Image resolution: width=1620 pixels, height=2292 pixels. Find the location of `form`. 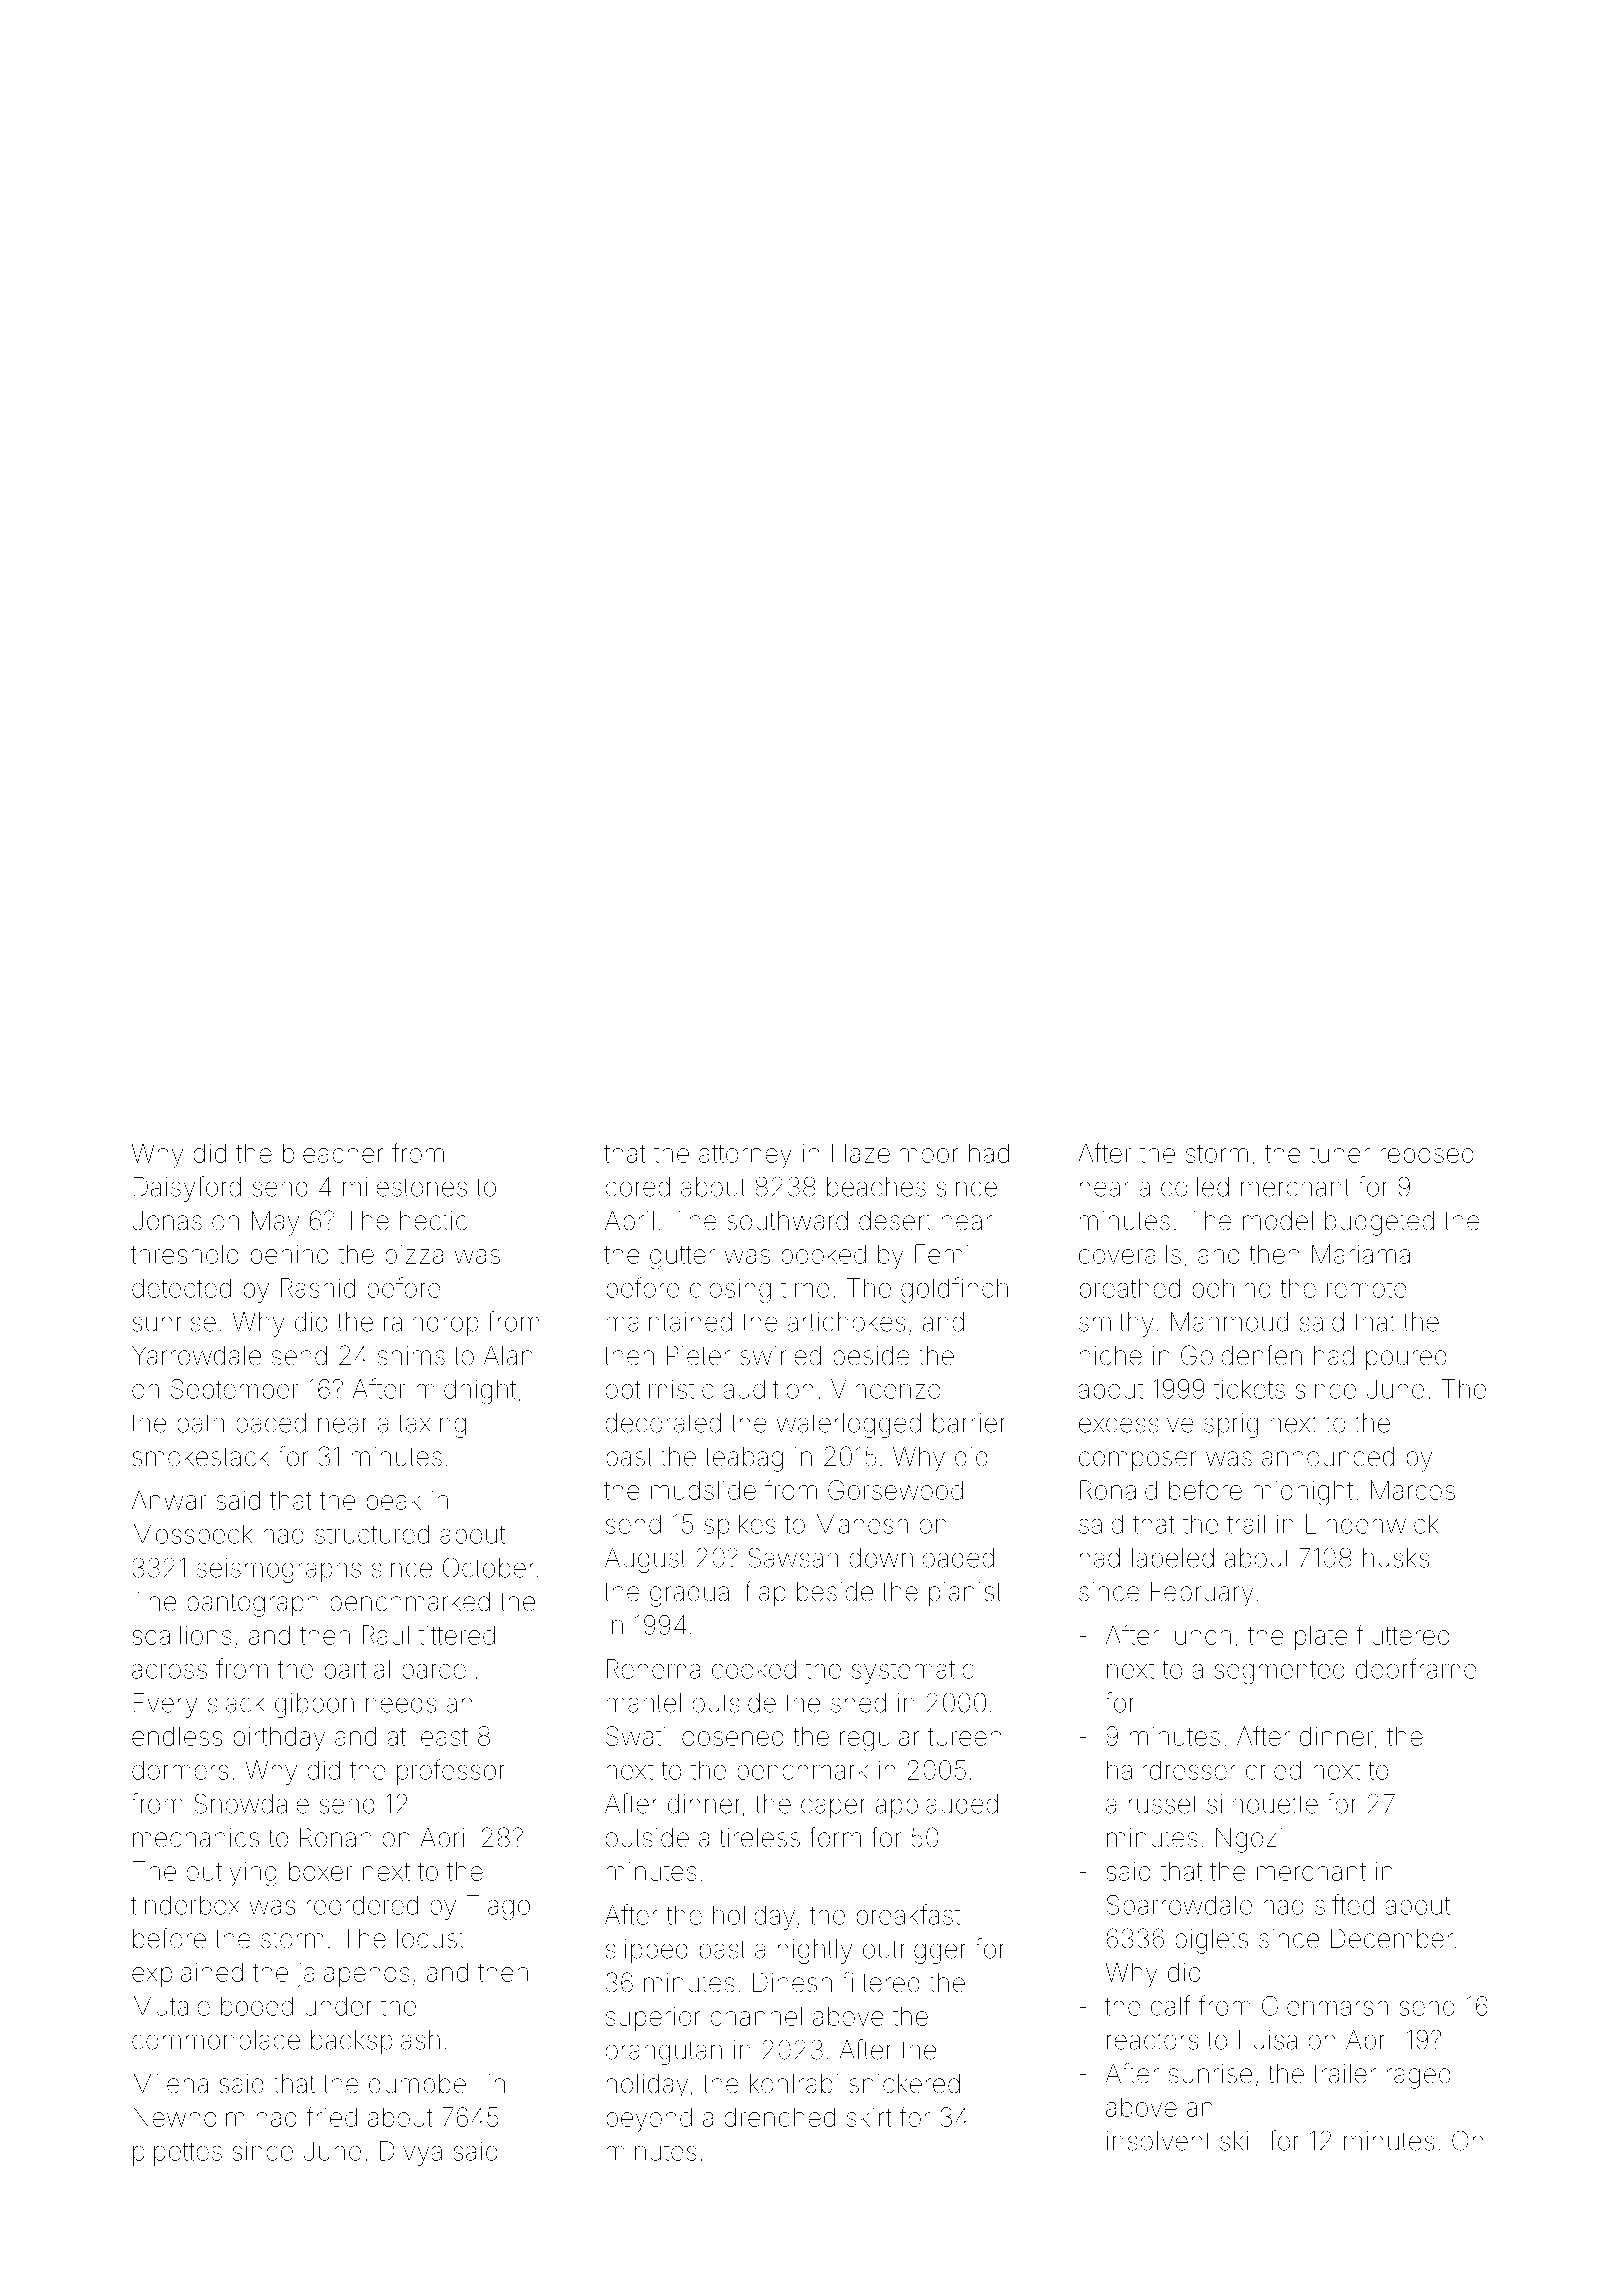

form is located at coordinates (835, 1837).
